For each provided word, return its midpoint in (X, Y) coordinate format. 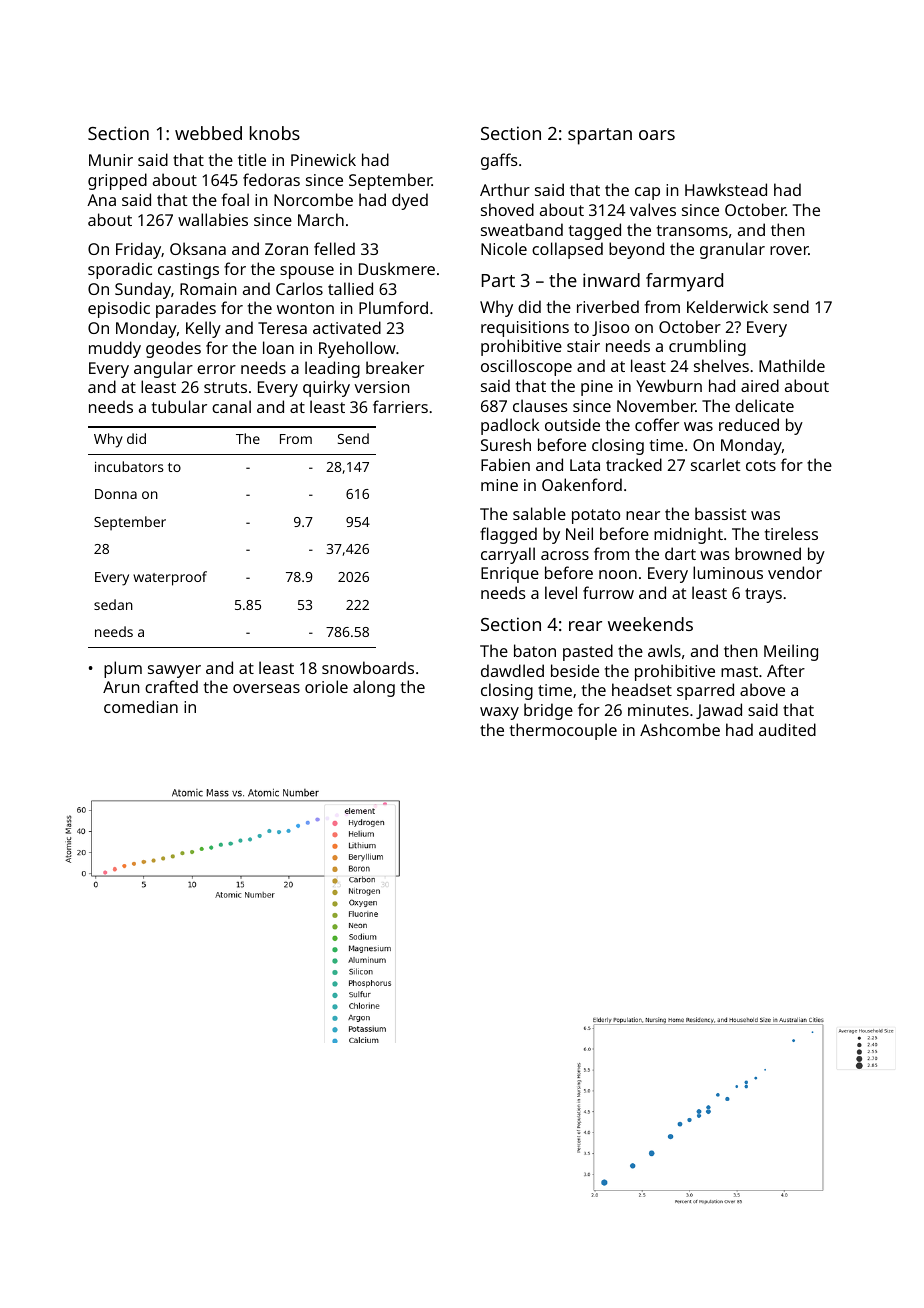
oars (657, 135)
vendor (795, 572)
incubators (129, 466)
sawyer (174, 671)
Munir (111, 160)
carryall (508, 555)
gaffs (499, 161)
